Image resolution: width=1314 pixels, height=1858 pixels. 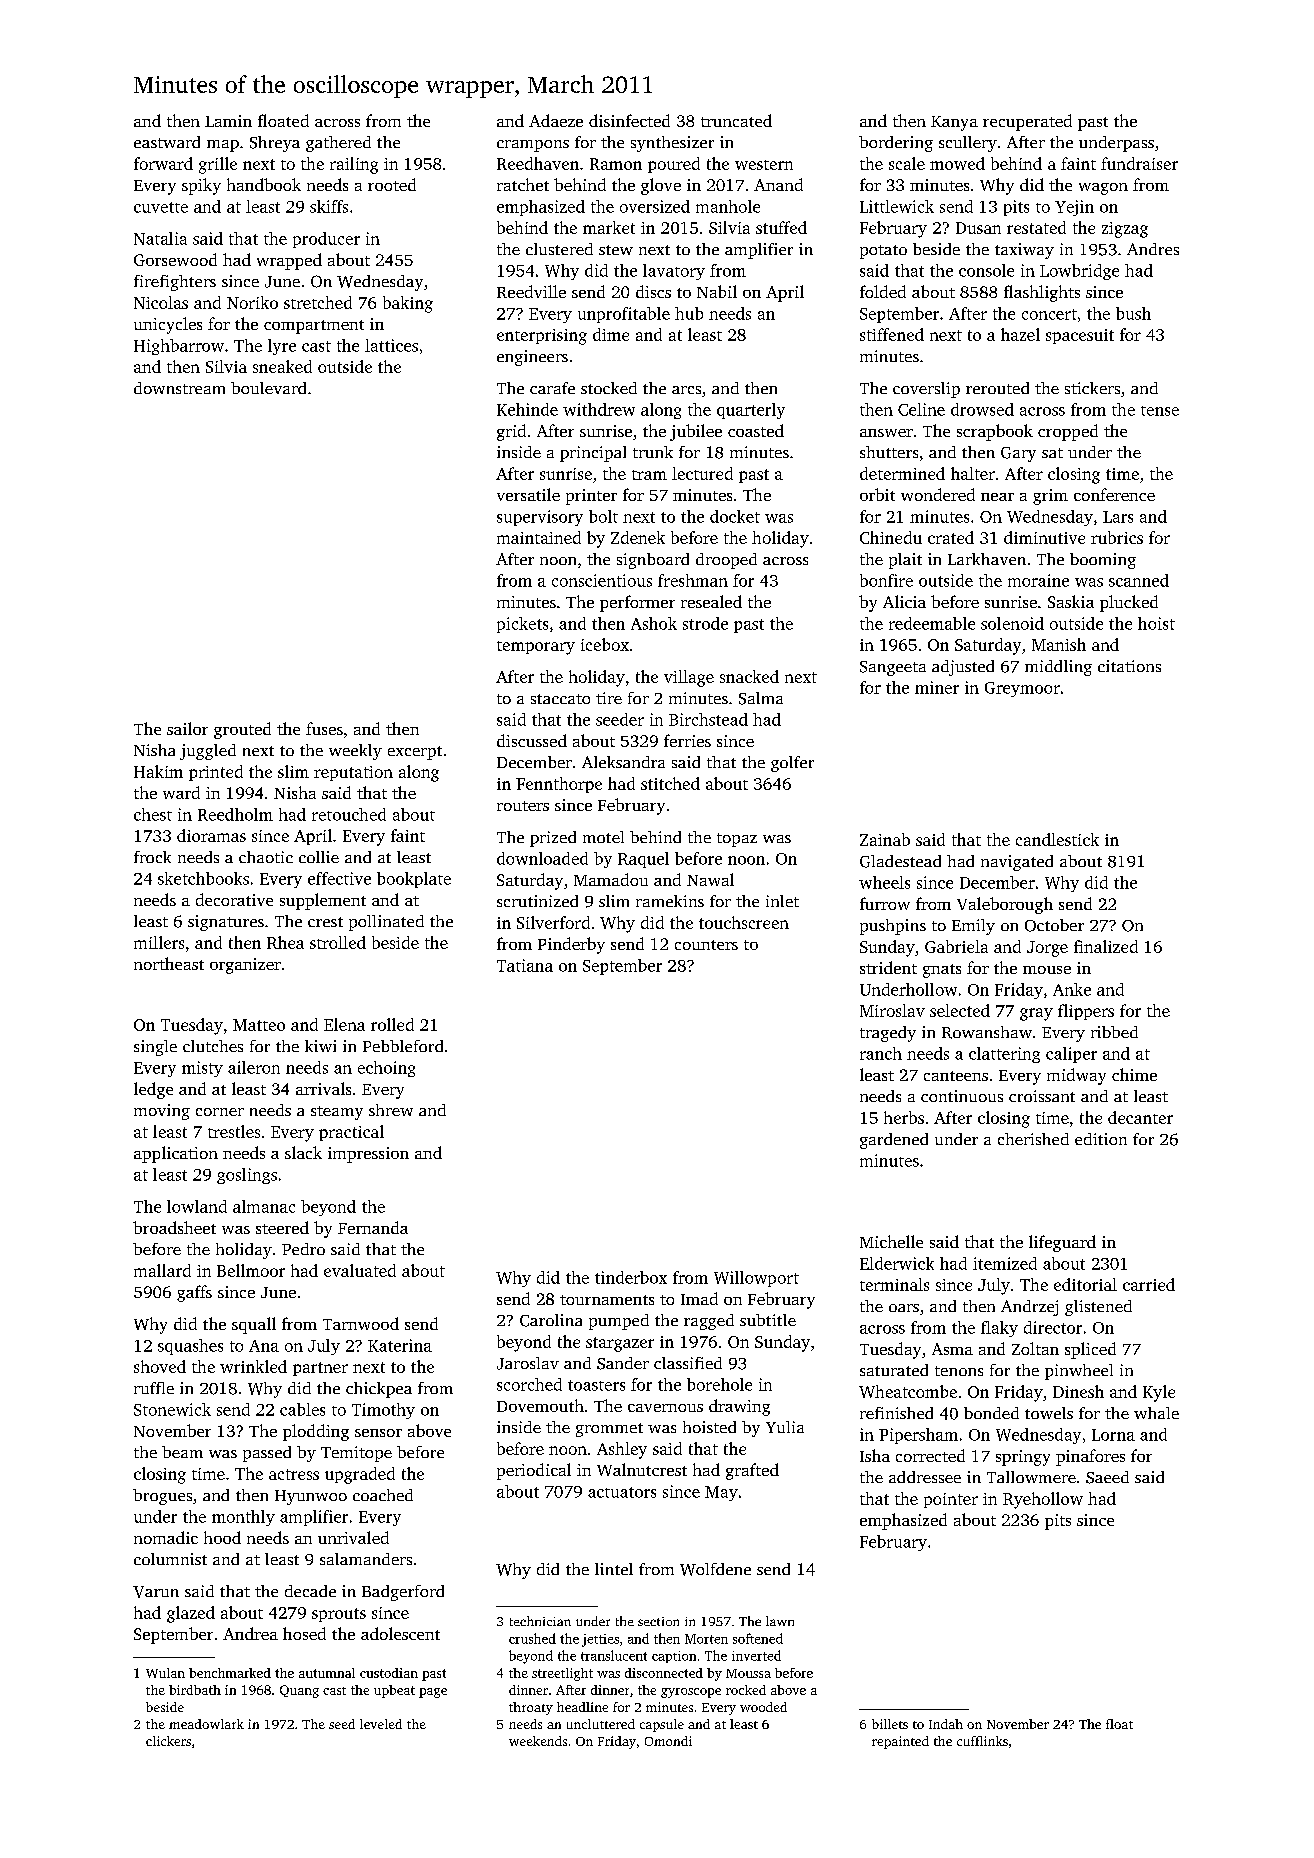 I want to click on Michelle, so click(x=891, y=1241).
